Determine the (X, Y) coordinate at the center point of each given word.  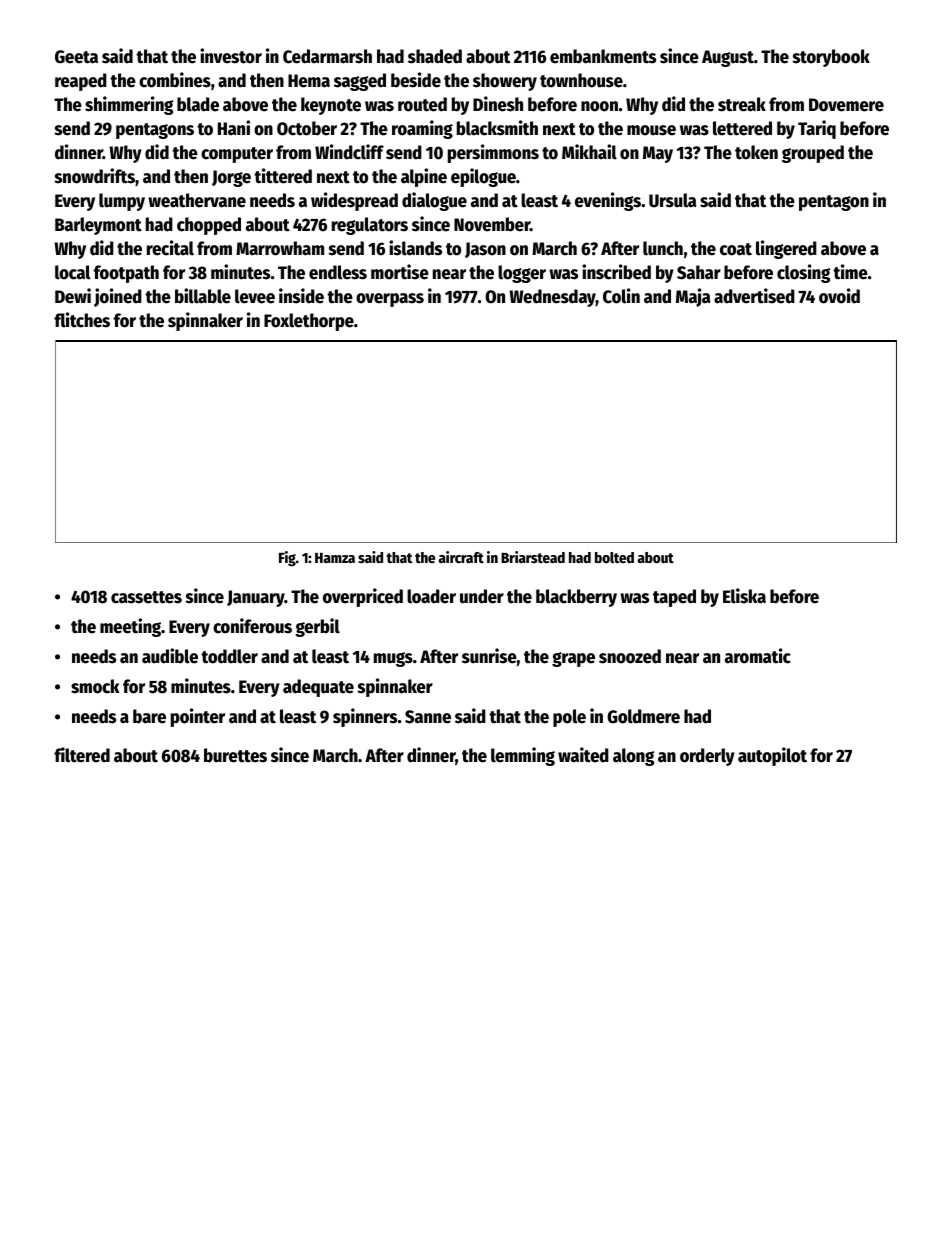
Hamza (335, 558)
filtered (82, 755)
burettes (235, 755)
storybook (831, 58)
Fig (287, 559)
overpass (390, 300)
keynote (331, 106)
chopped (209, 226)
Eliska (744, 596)
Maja (693, 297)
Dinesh (498, 104)
